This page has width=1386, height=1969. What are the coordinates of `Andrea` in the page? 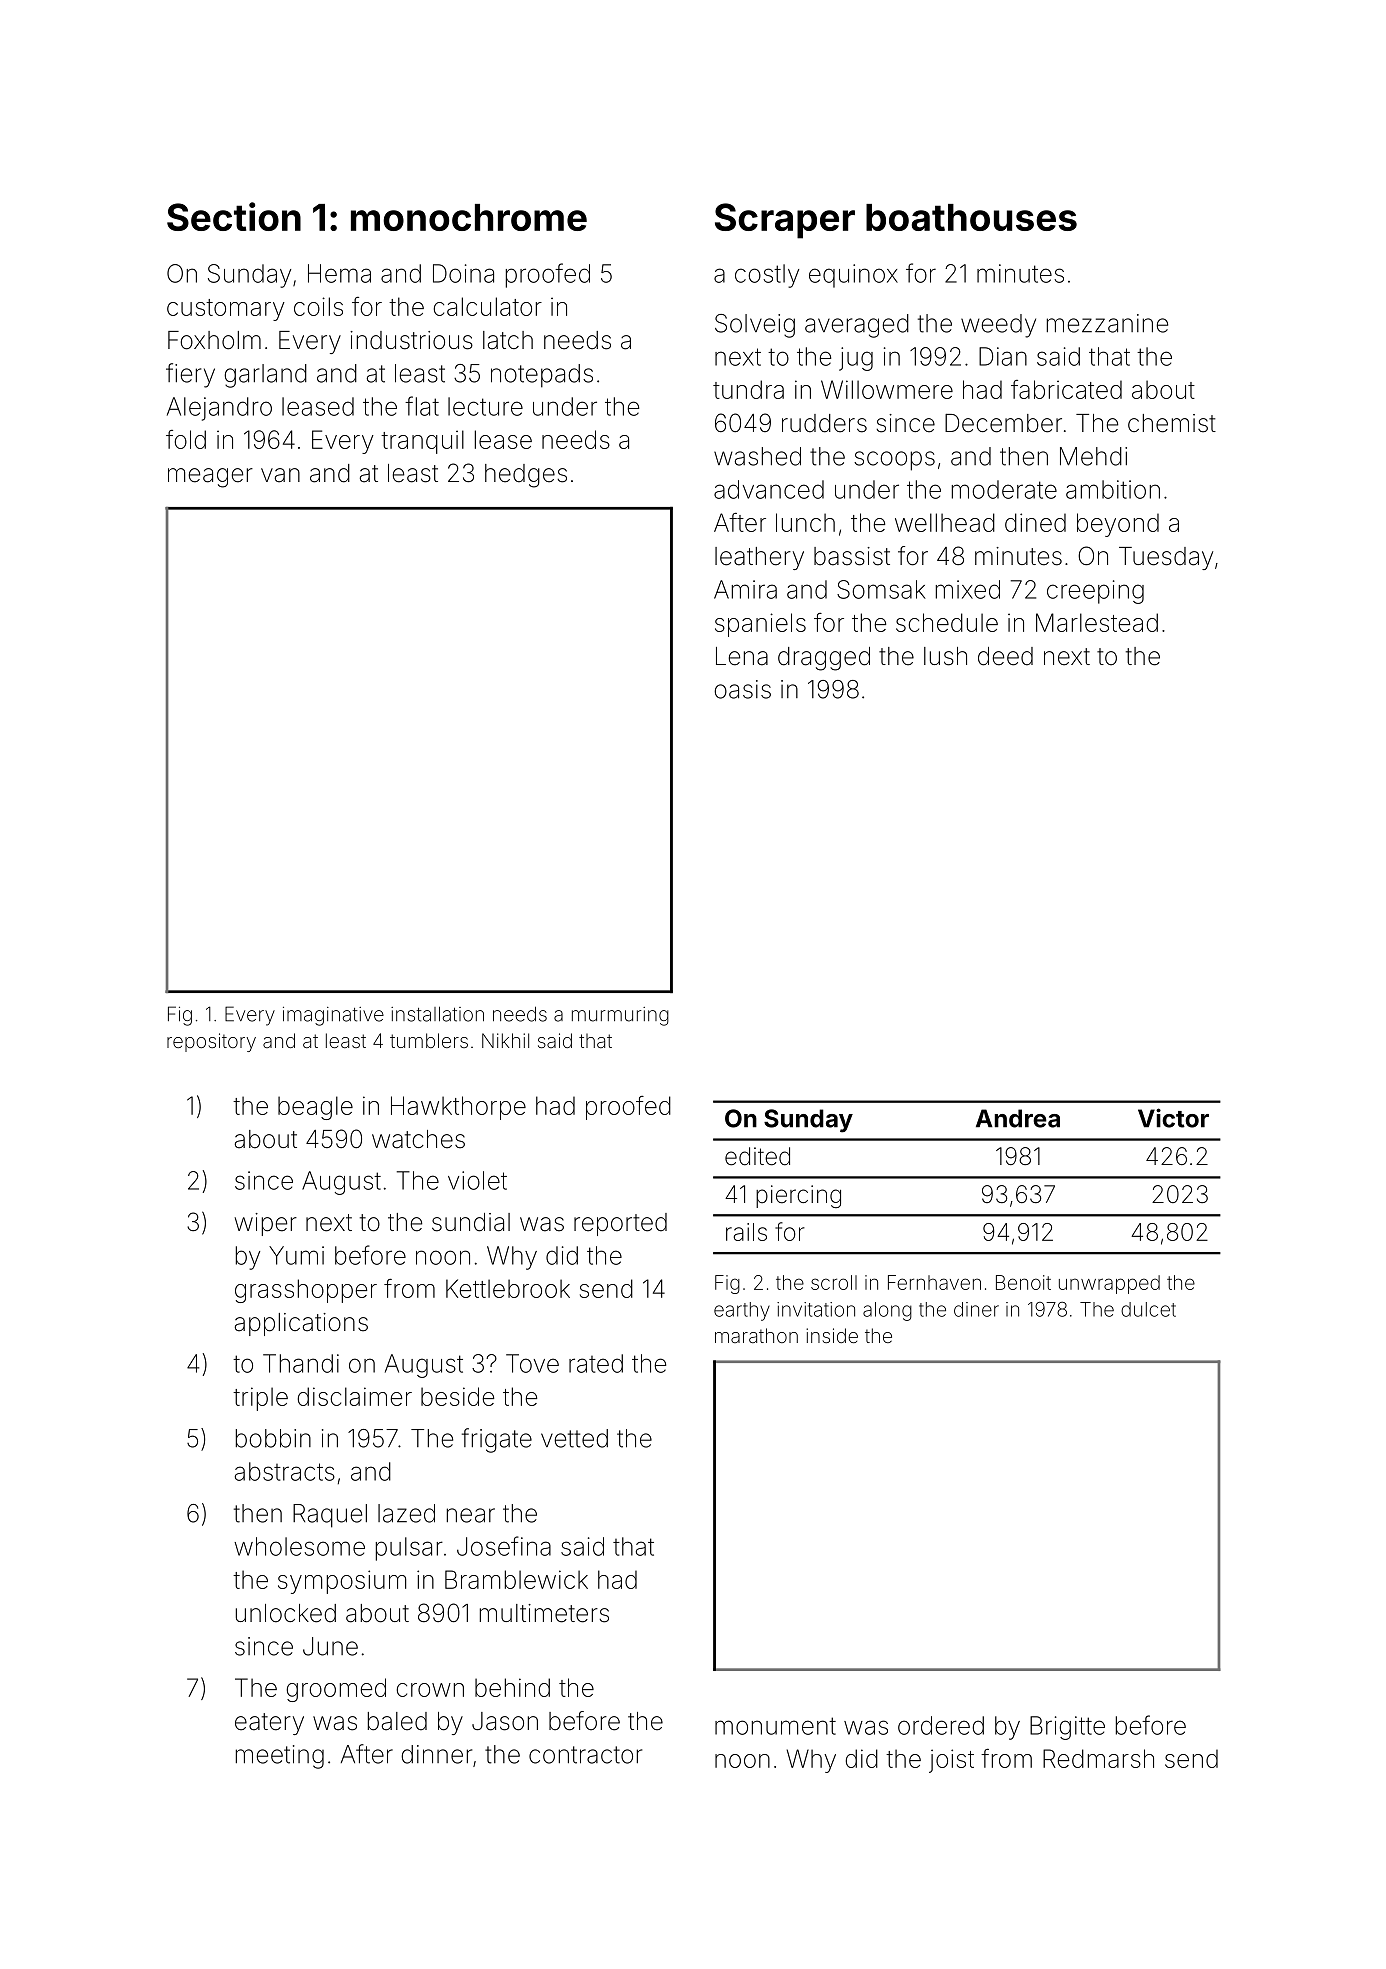 It's located at (1018, 1118).
